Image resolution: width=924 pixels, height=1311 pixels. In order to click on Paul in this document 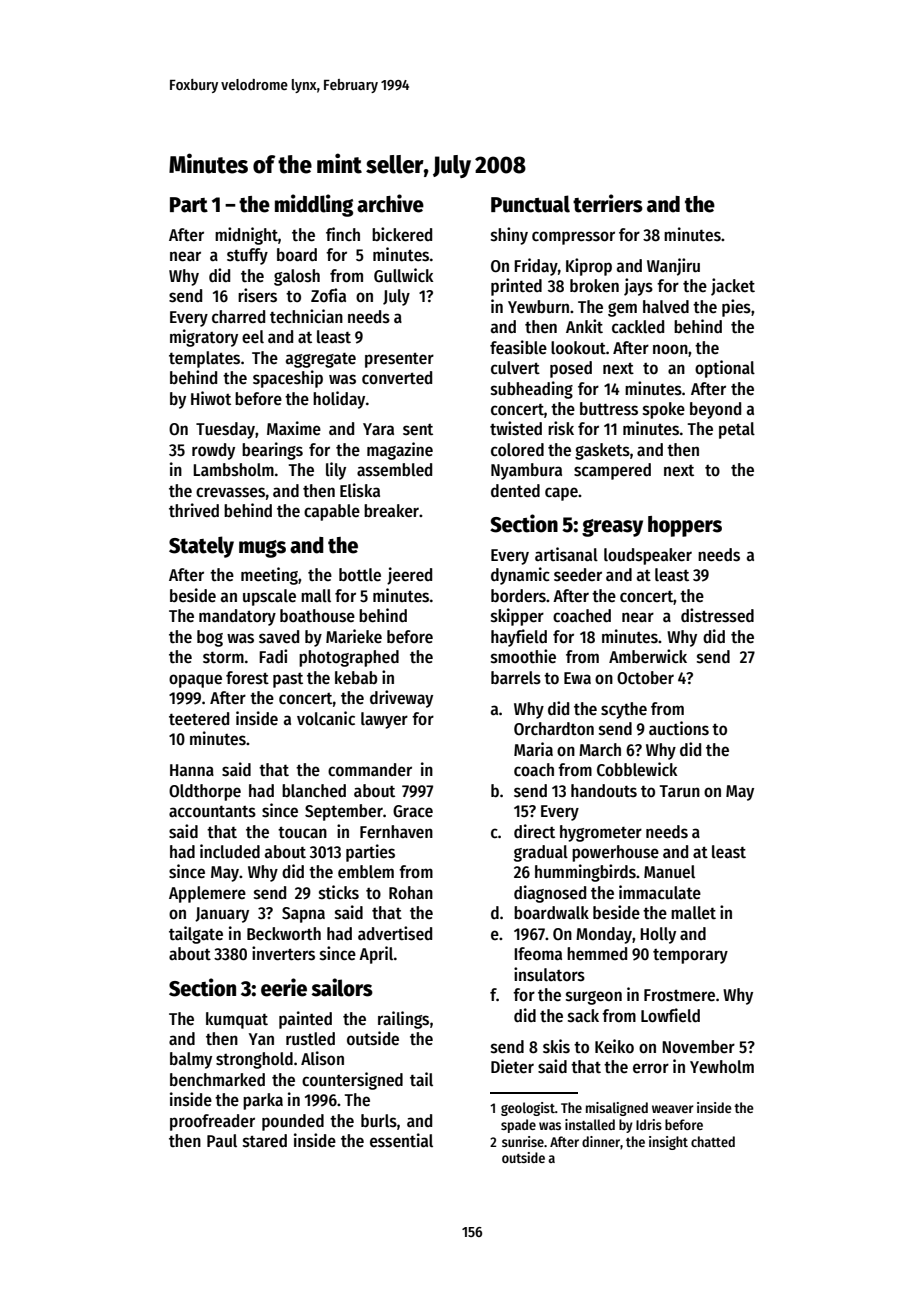, I will do `click(222, 1141)`.
